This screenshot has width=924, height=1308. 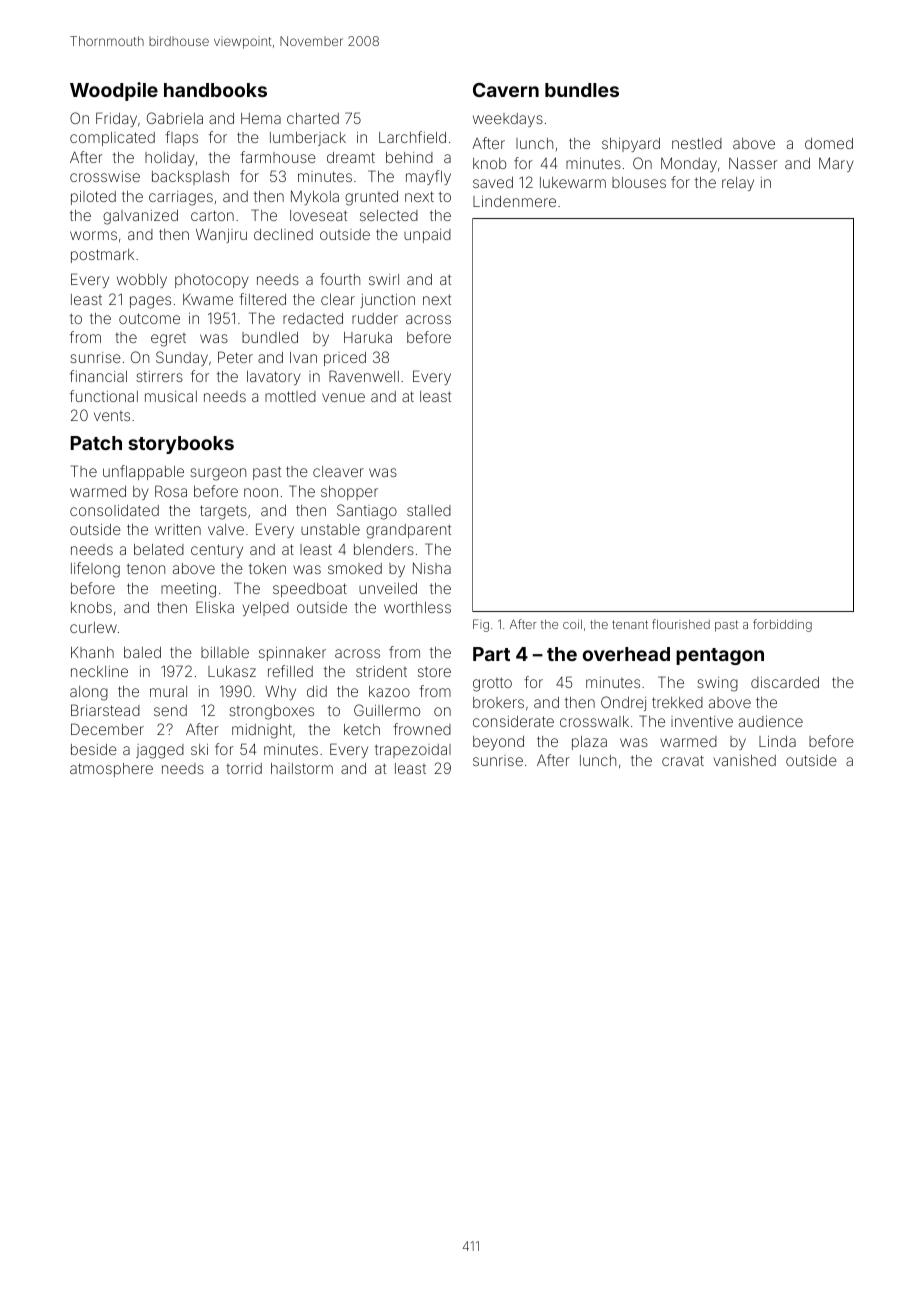 I want to click on beyond, so click(x=498, y=743).
